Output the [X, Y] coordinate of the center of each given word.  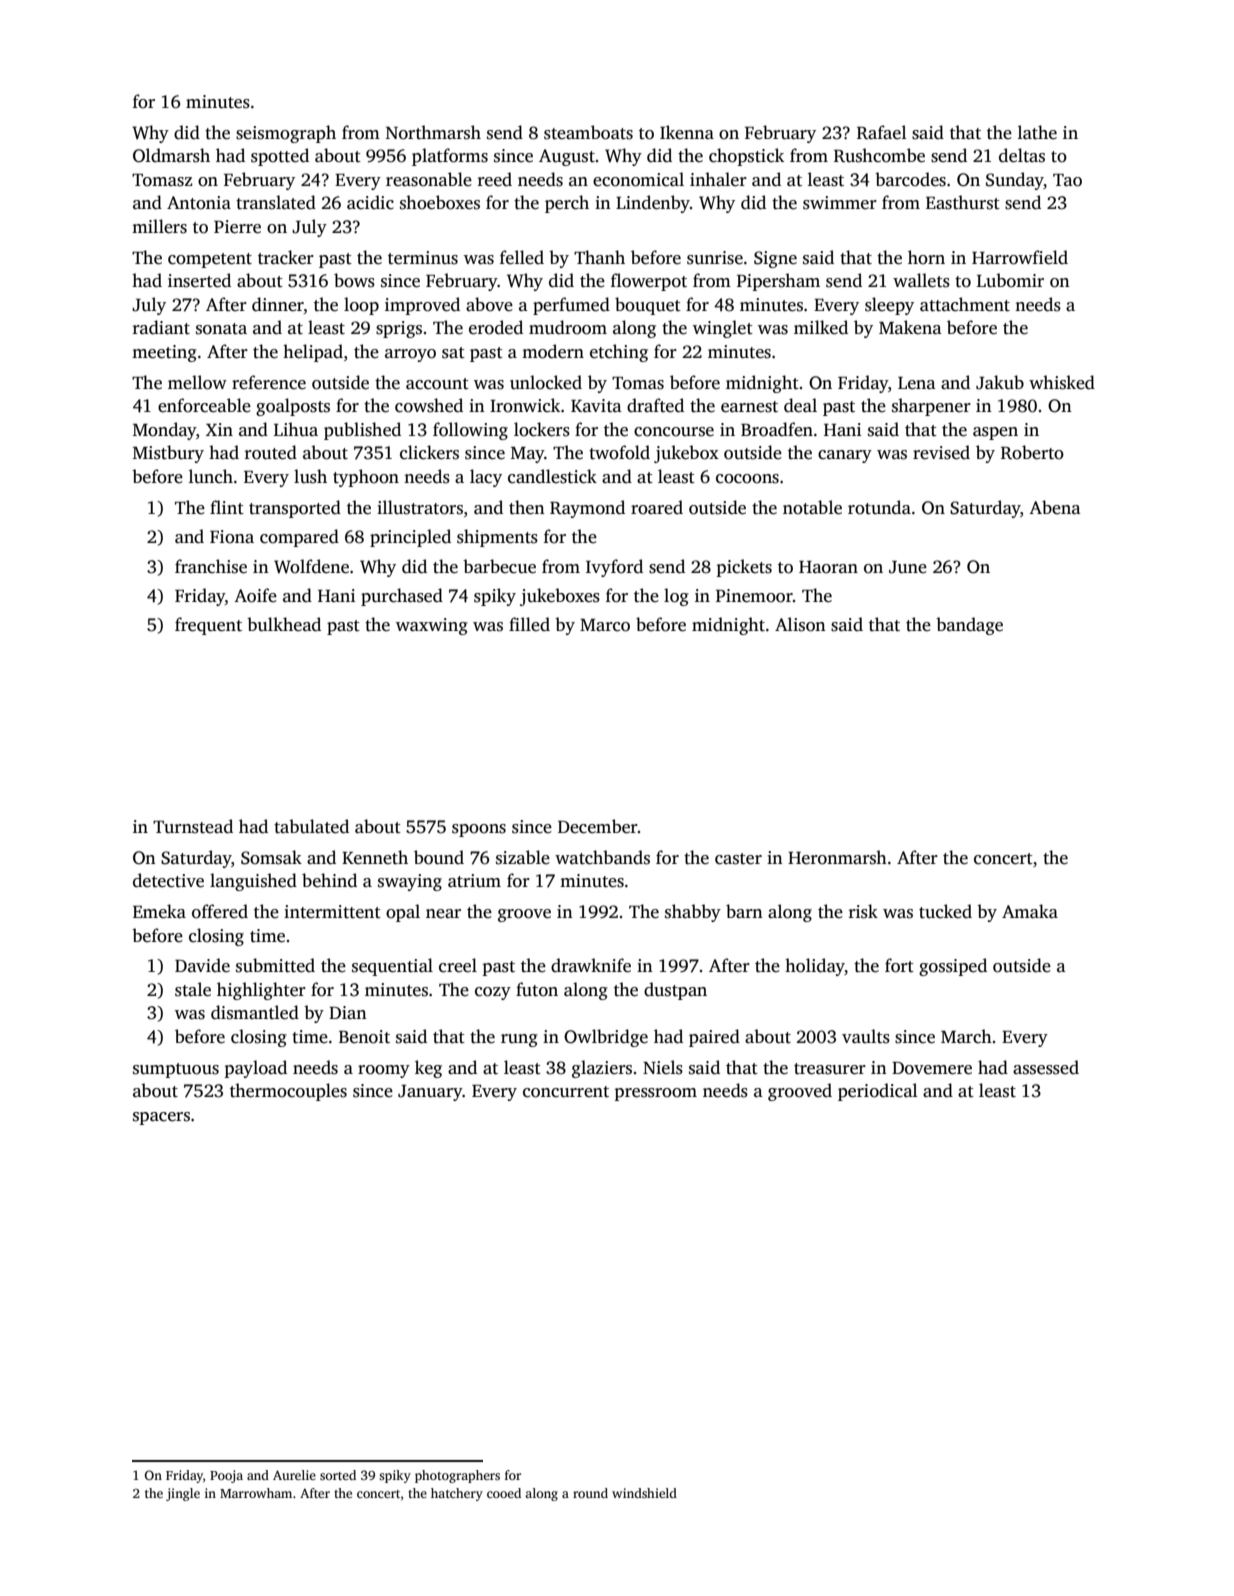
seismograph [286, 134]
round [590, 1493]
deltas [1022, 155]
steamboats [588, 132]
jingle [183, 1494]
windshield [644, 1493]
